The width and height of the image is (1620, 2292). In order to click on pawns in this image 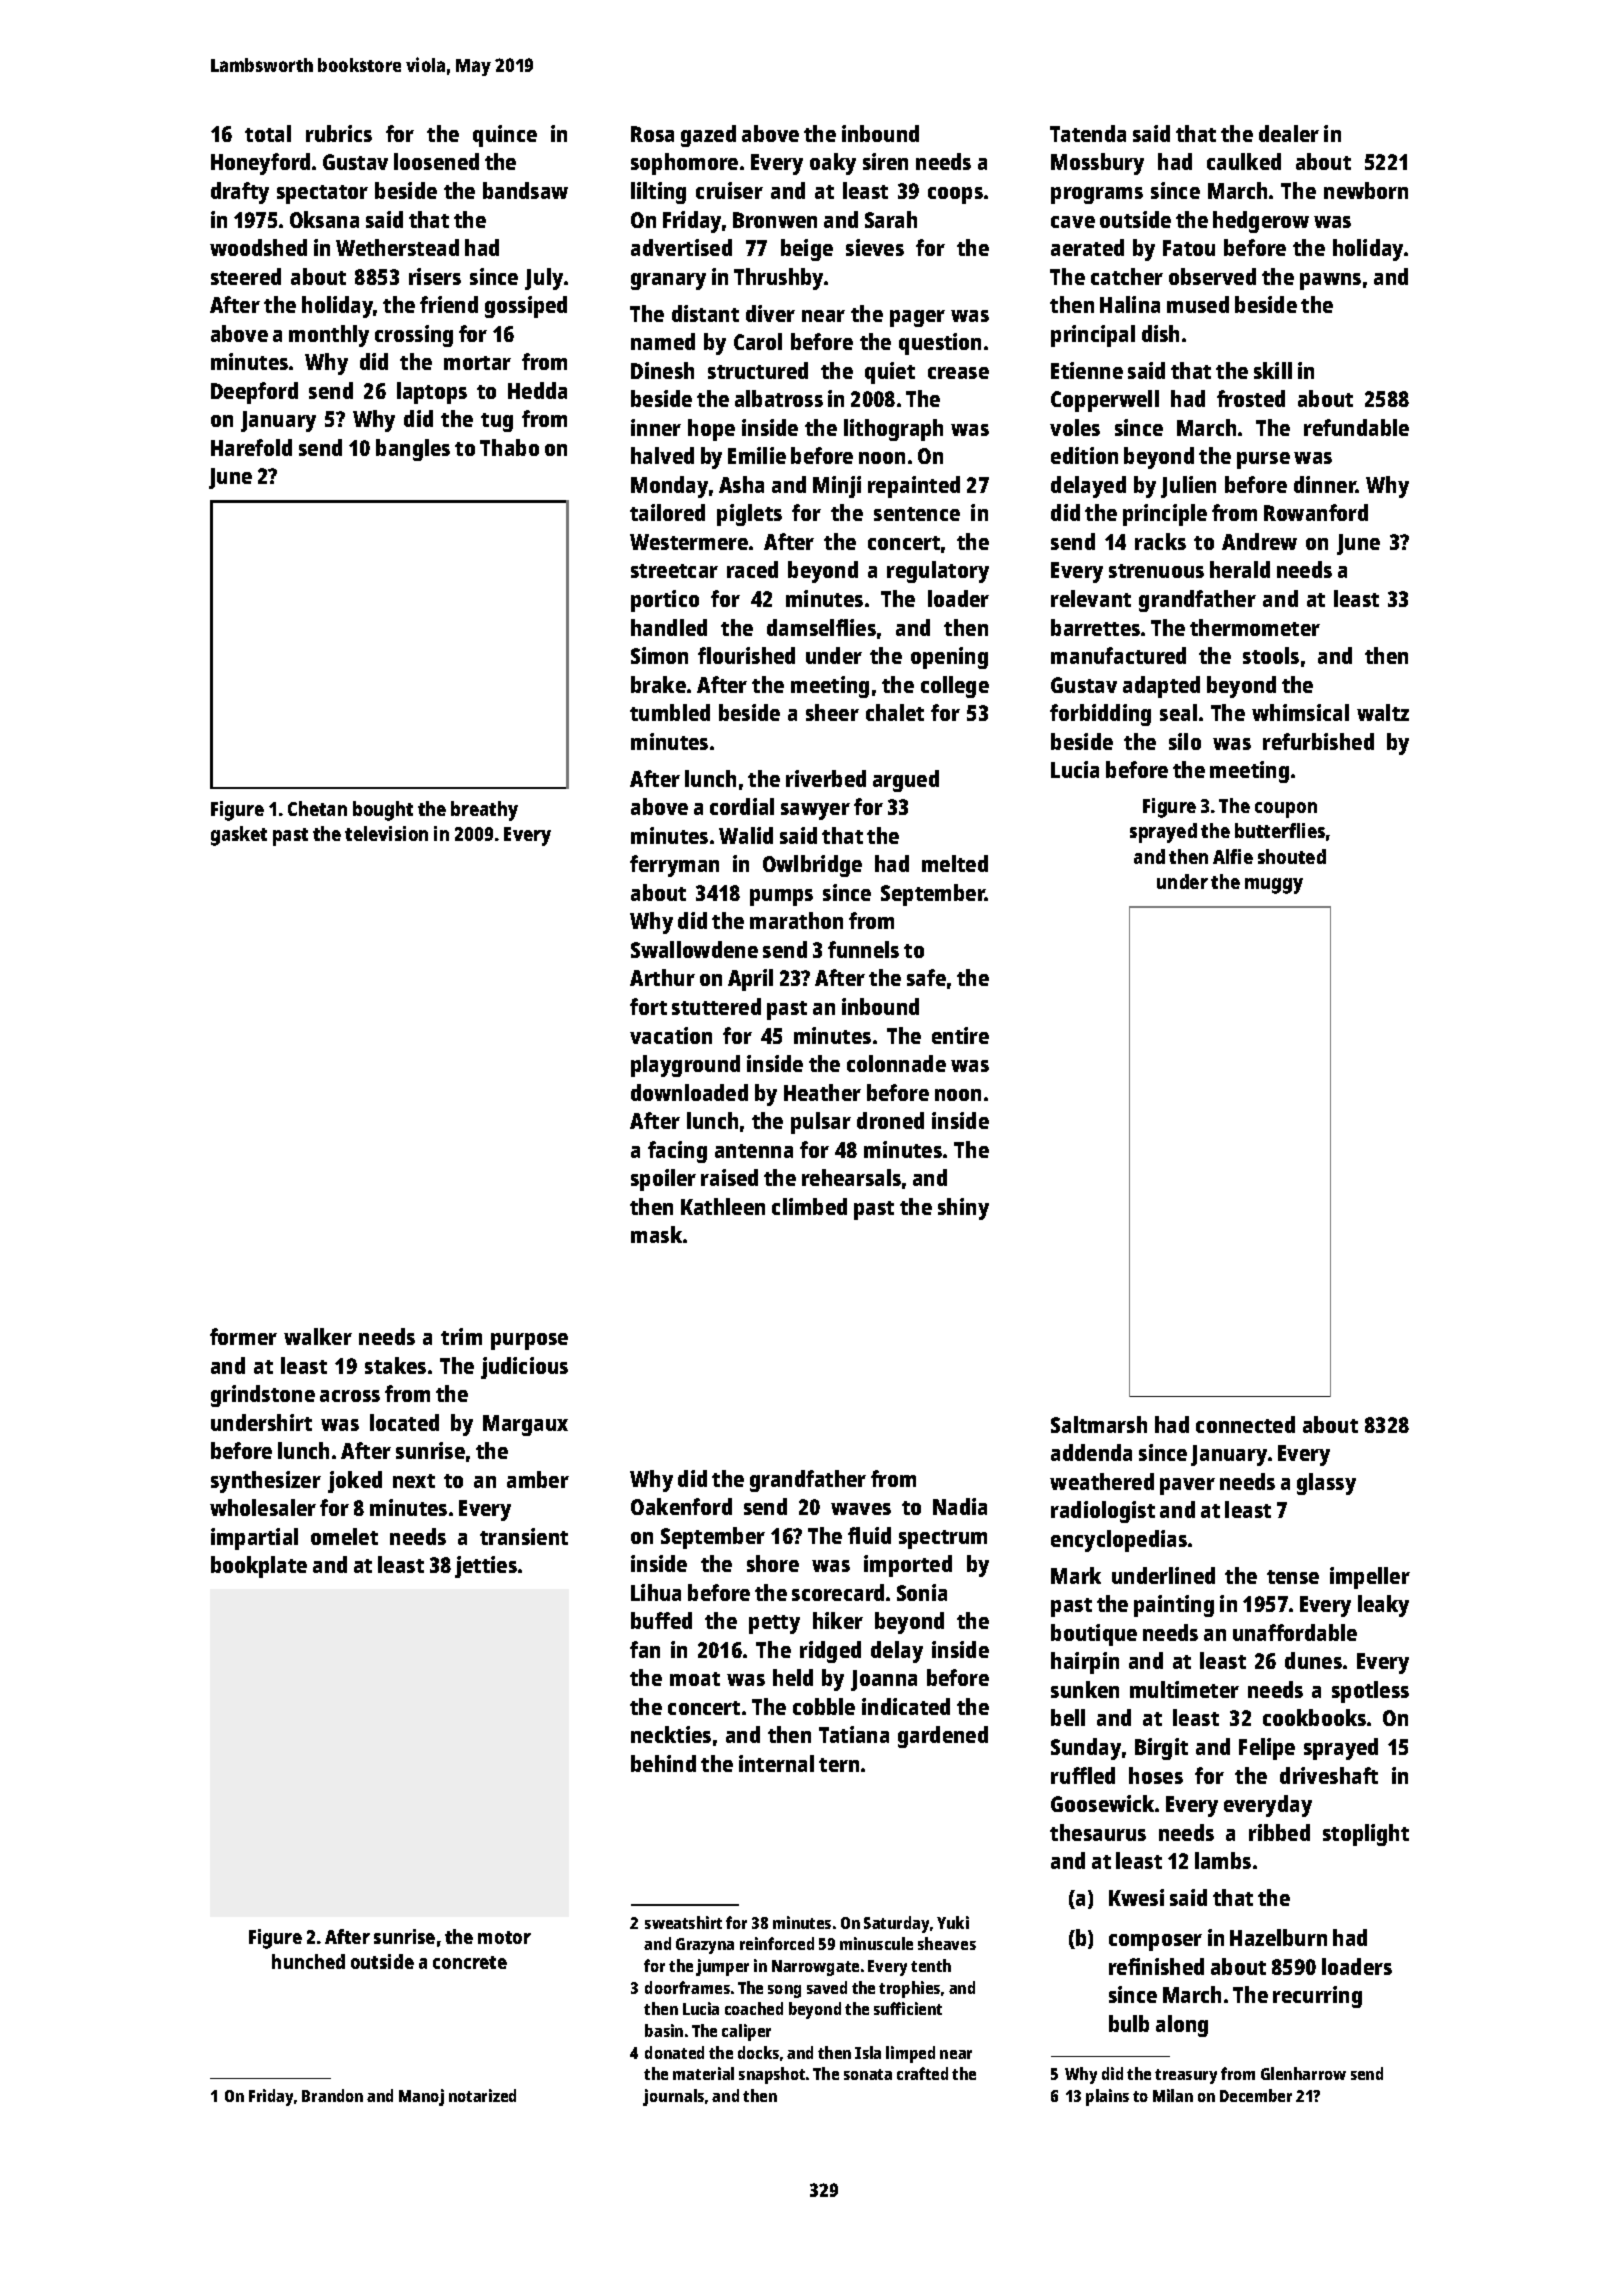, I will do `click(1330, 281)`.
